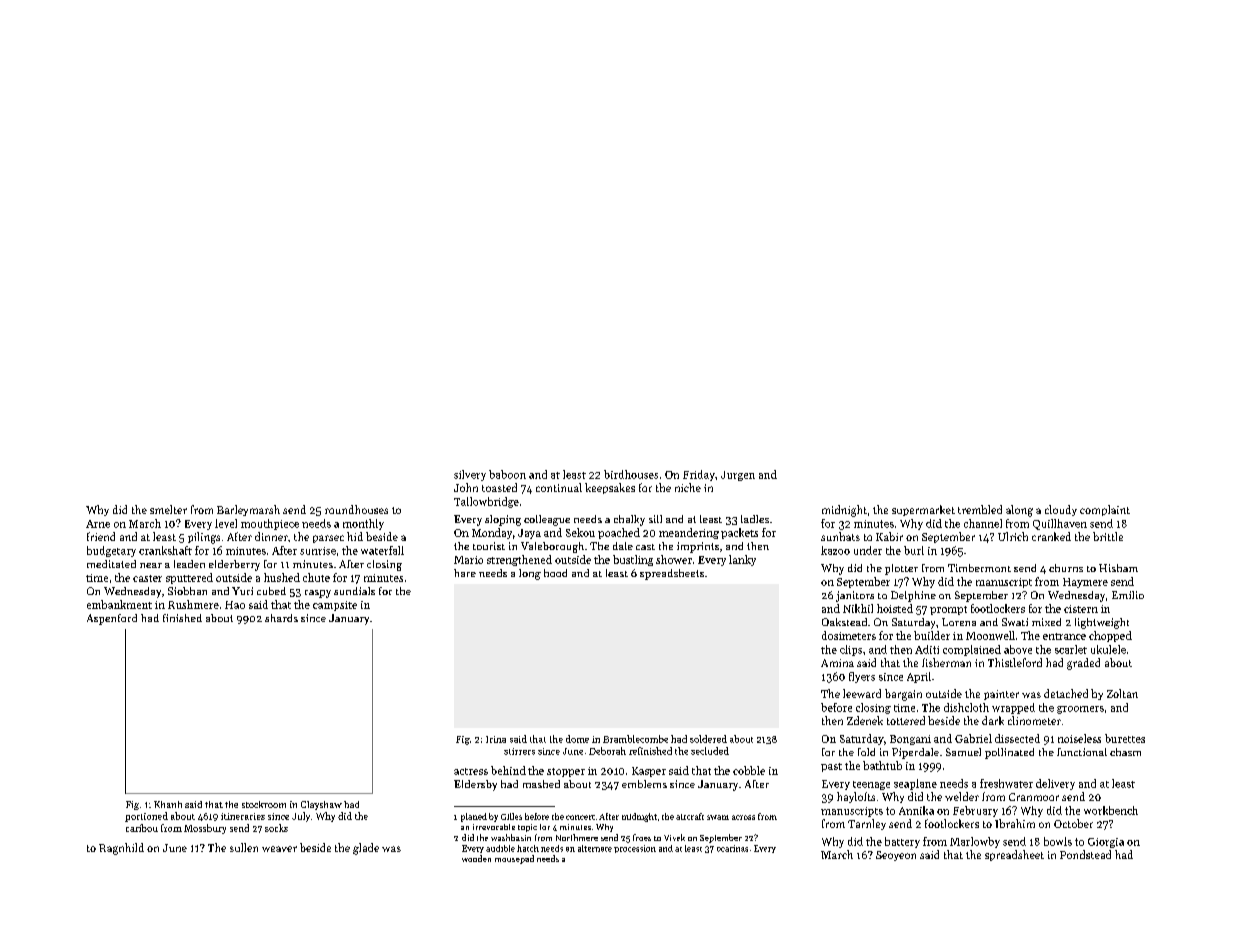 The width and height of the screenshot is (1233, 952). Describe the element at coordinates (205, 829) in the screenshot. I see `Mossbury` at that location.
